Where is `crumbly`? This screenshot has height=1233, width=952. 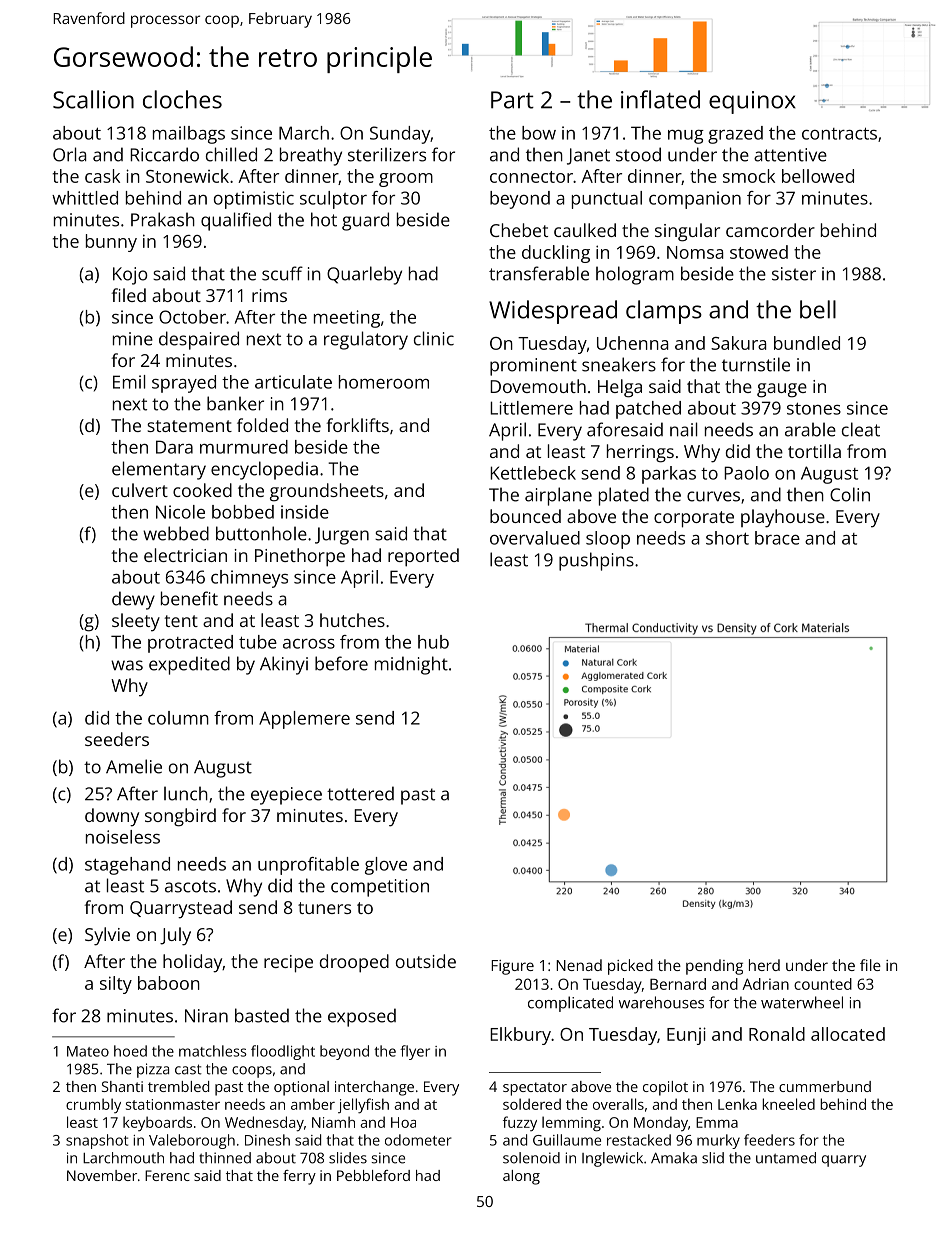
crumbly is located at coordinates (93, 1105).
